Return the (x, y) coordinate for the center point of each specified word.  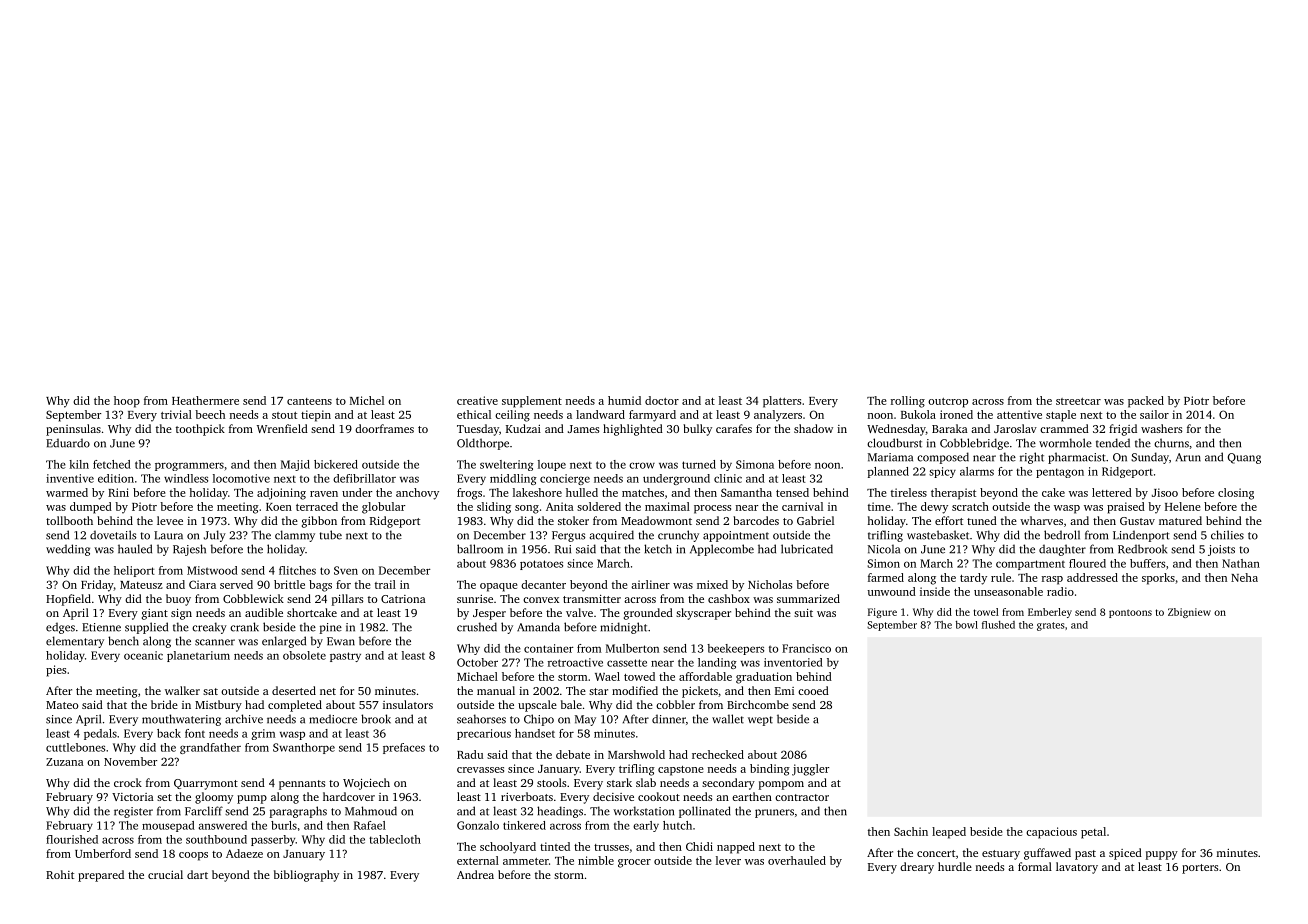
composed (943, 458)
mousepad (168, 826)
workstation (643, 811)
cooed (813, 690)
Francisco (806, 648)
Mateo (62, 705)
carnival (802, 506)
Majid (295, 465)
